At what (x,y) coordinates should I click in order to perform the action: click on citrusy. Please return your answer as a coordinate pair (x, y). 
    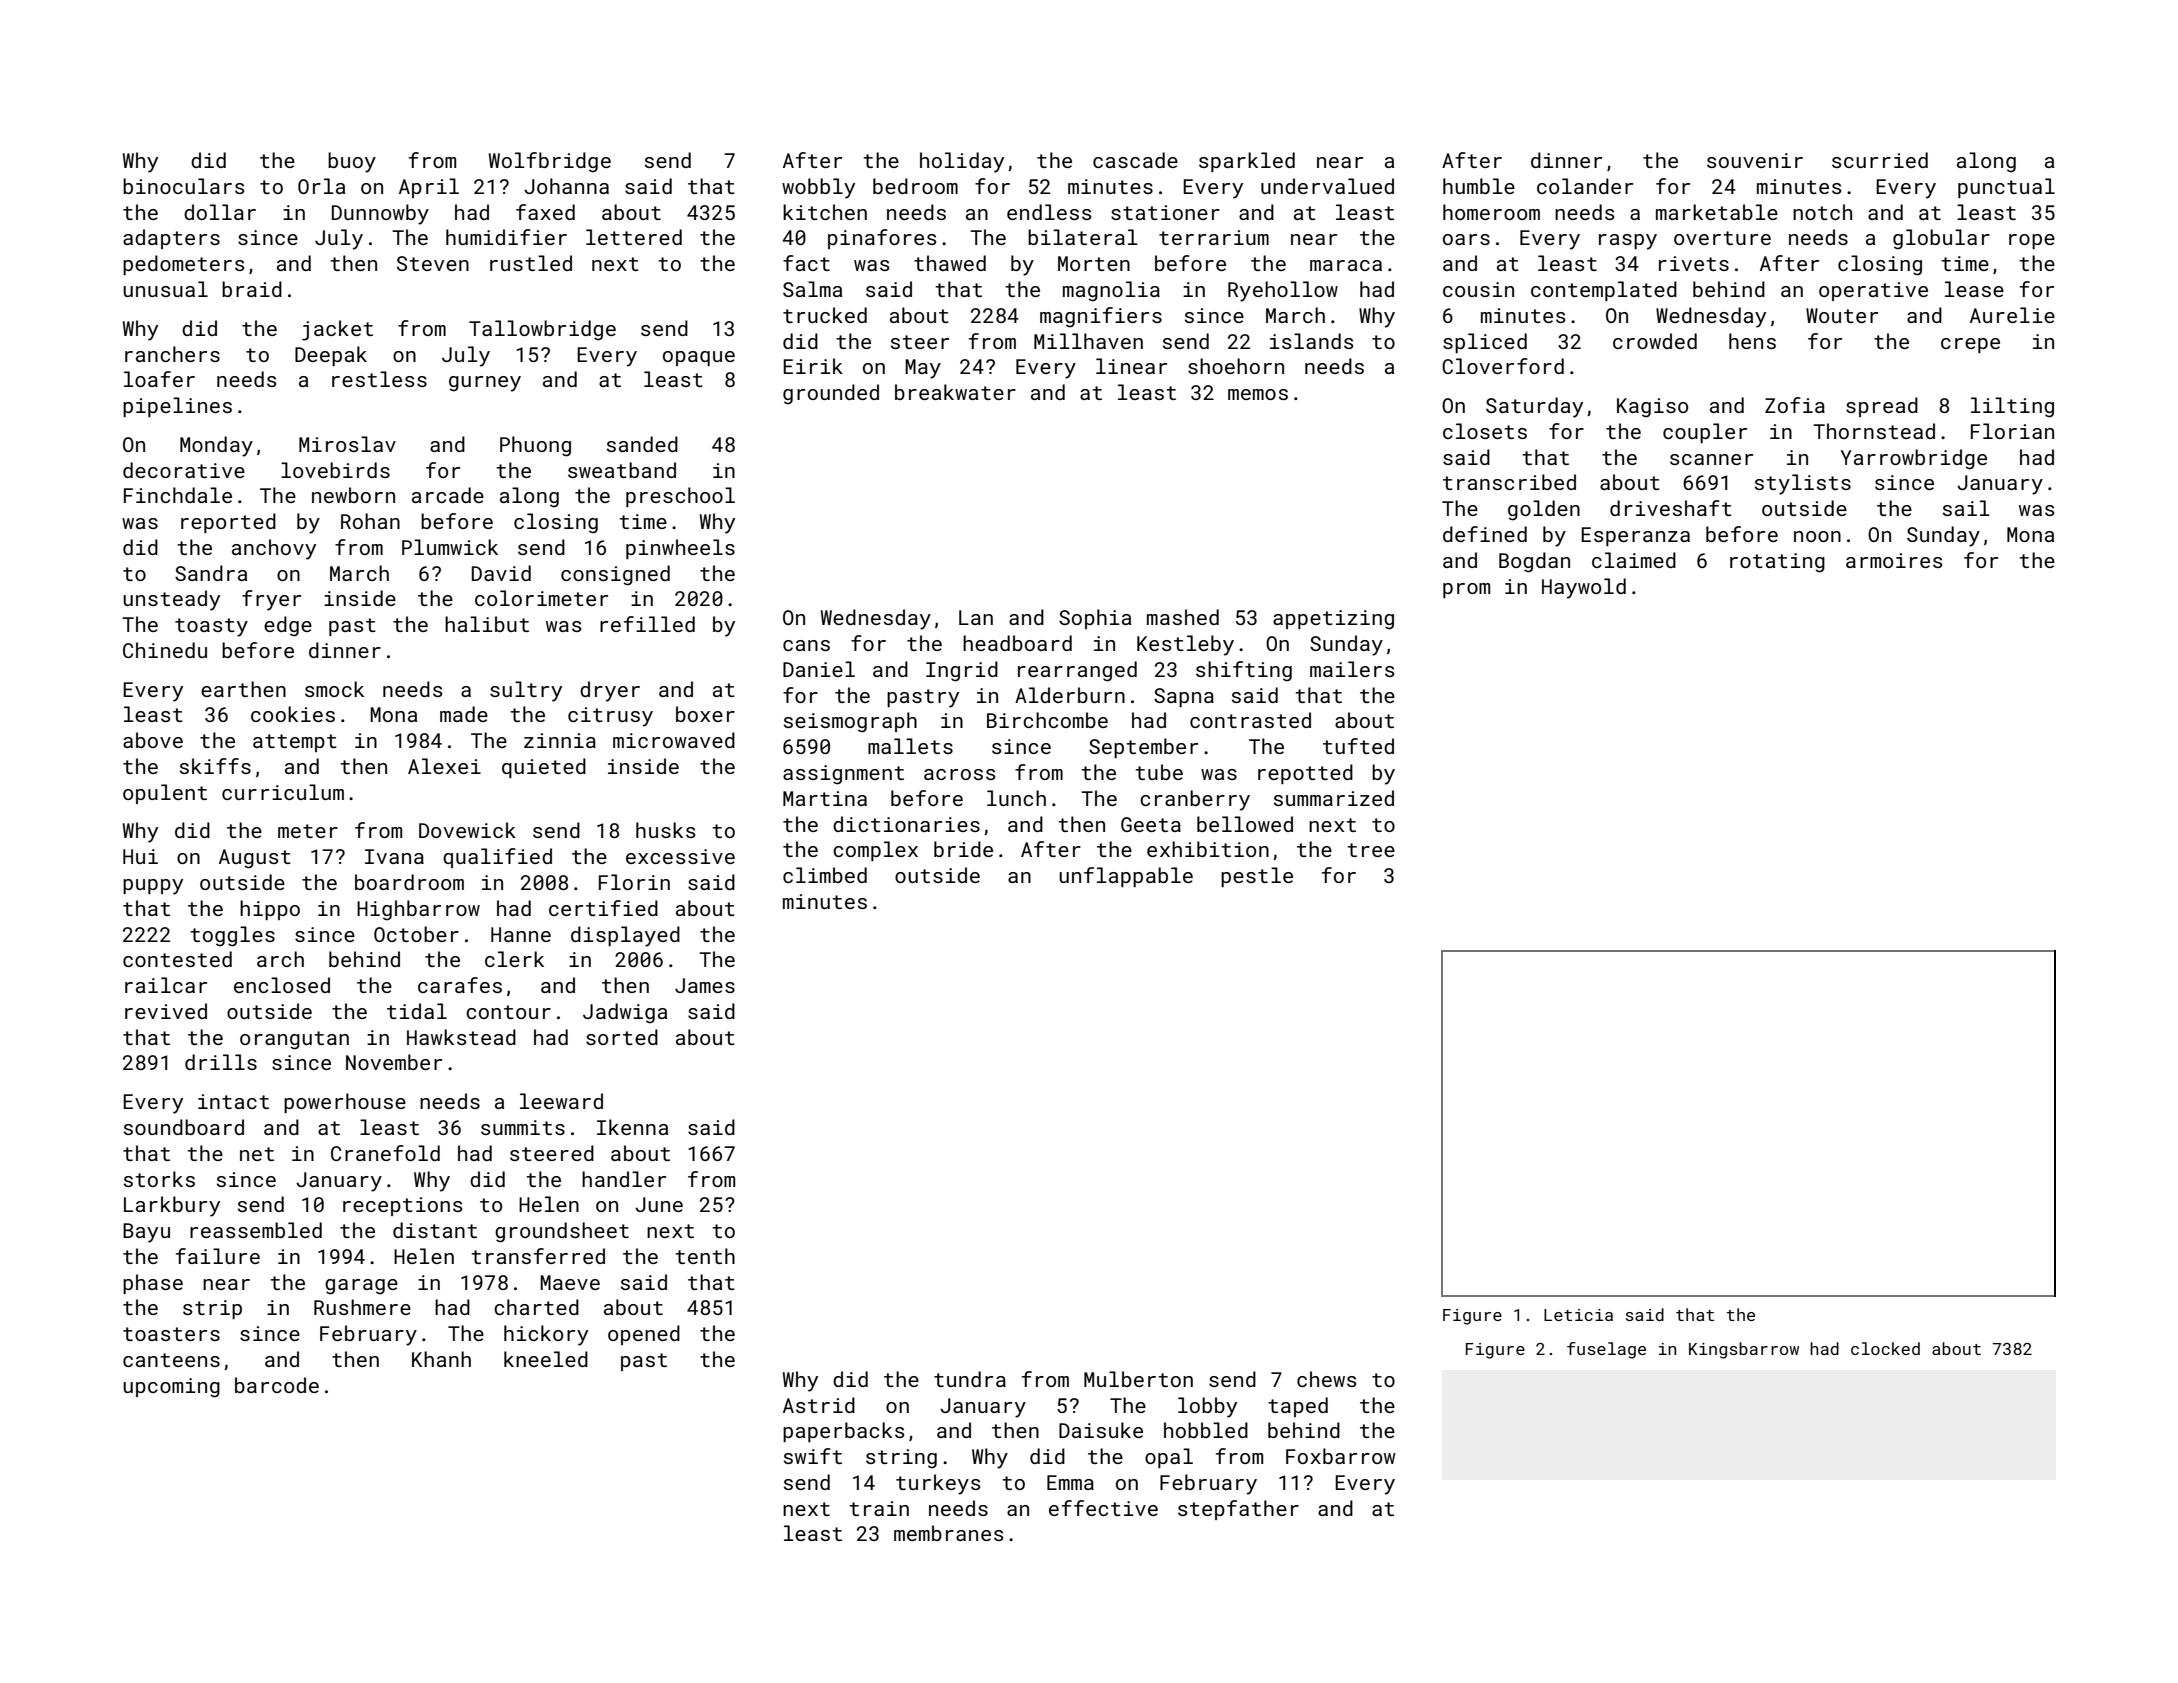
    Looking at the image, I should click on (610, 717).
